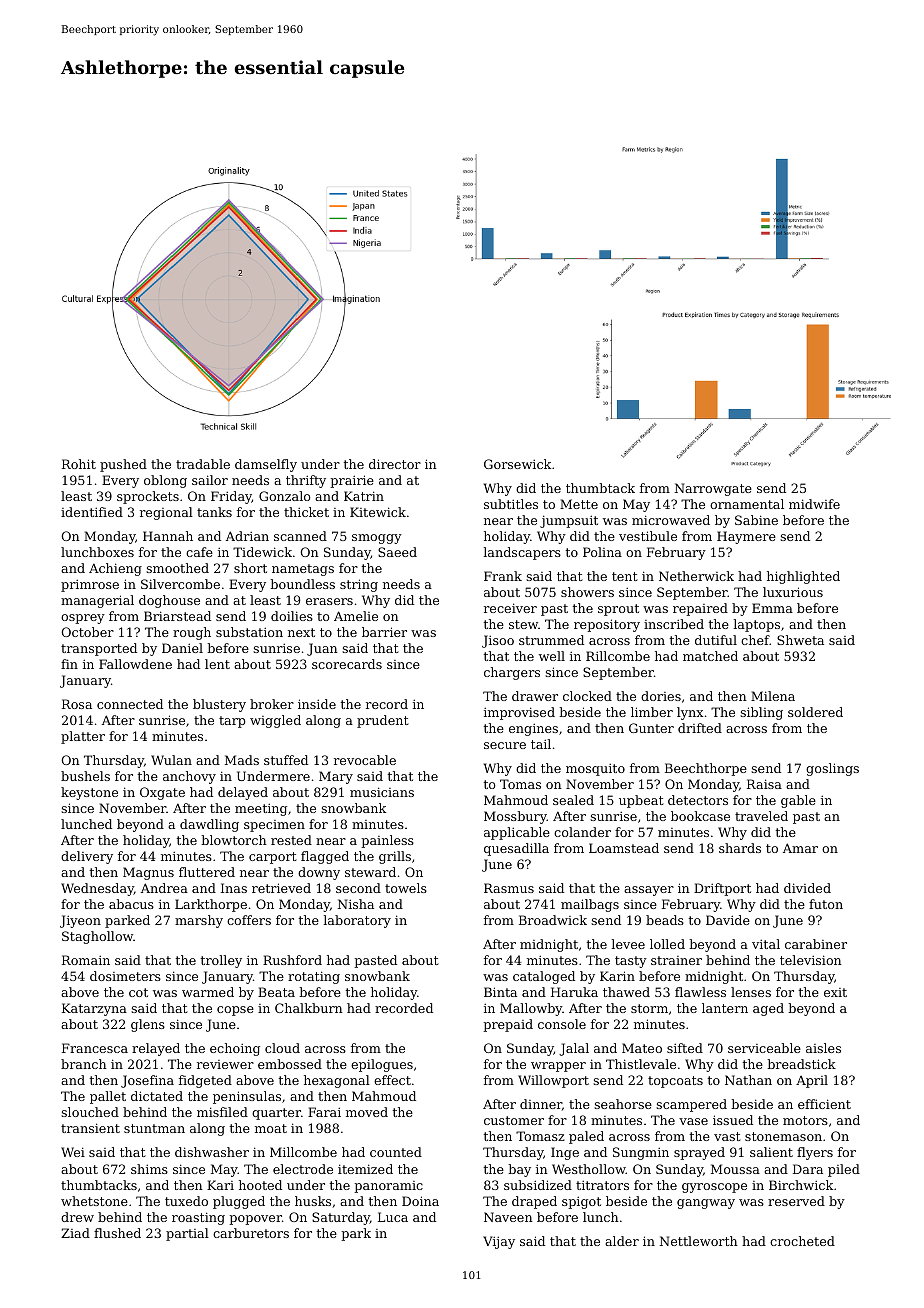  I want to click on repaired, so click(700, 609).
